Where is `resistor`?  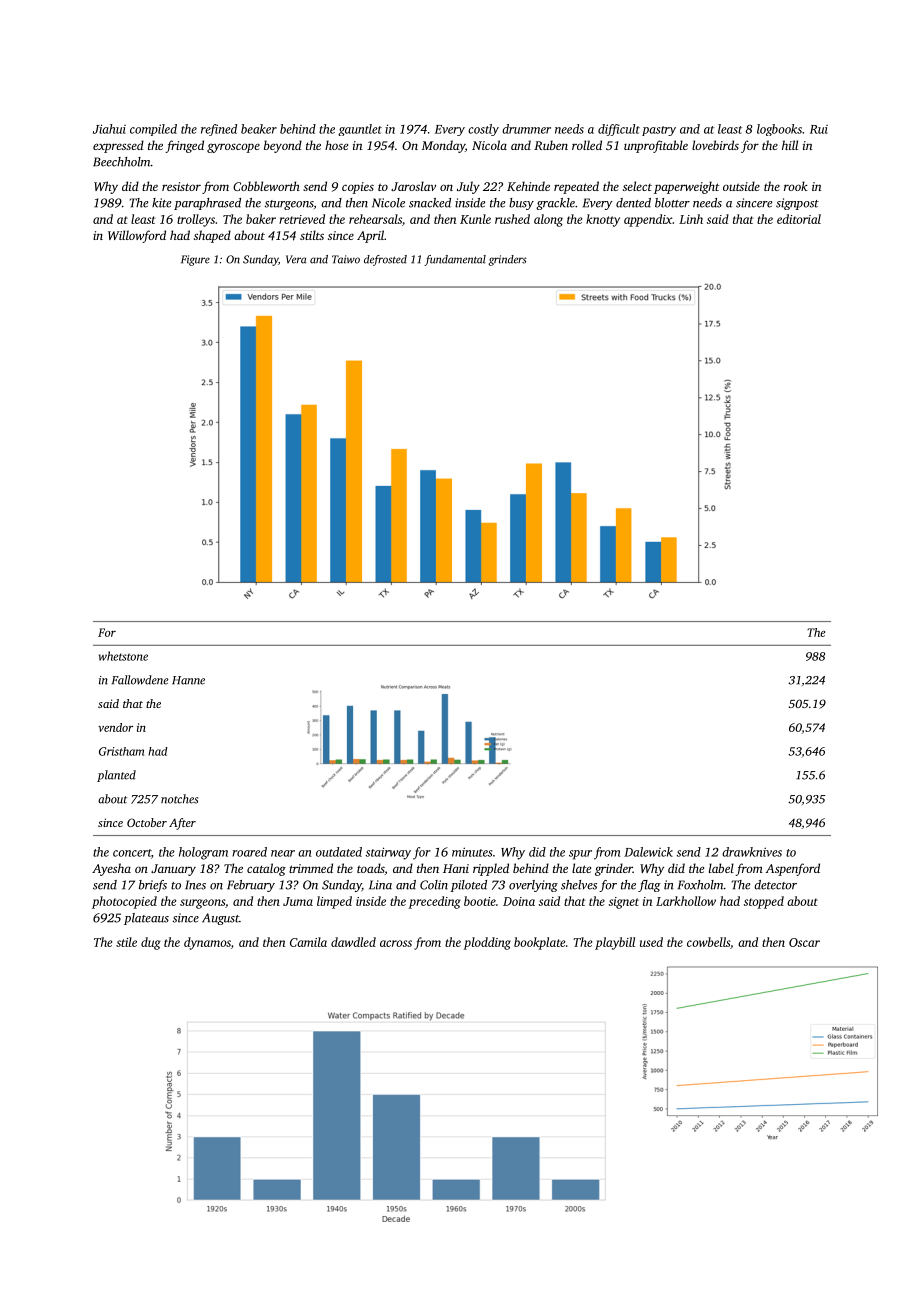 resistor is located at coordinates (181, 186).
